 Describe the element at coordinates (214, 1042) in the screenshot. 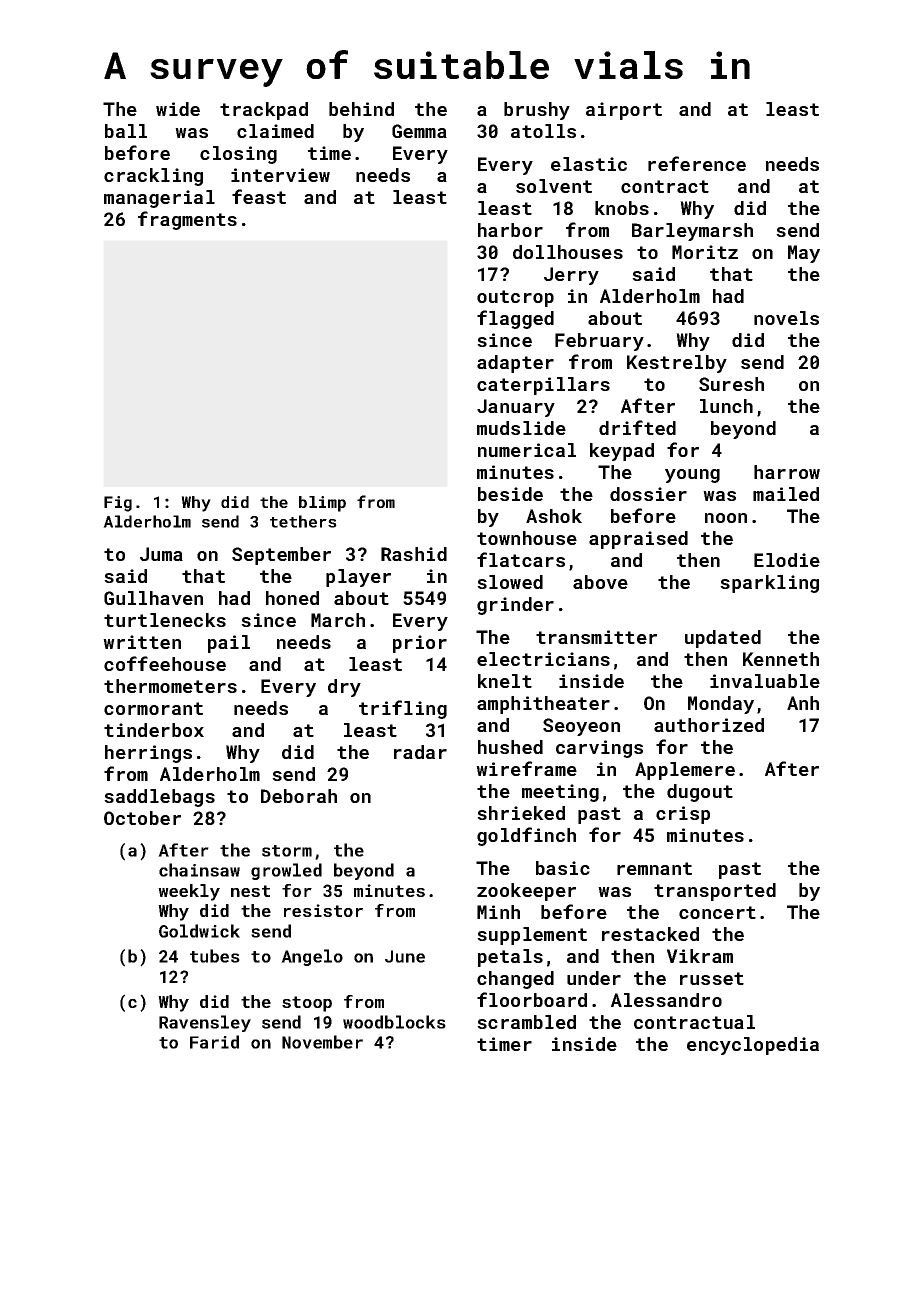

I see `Farid` at that location.
